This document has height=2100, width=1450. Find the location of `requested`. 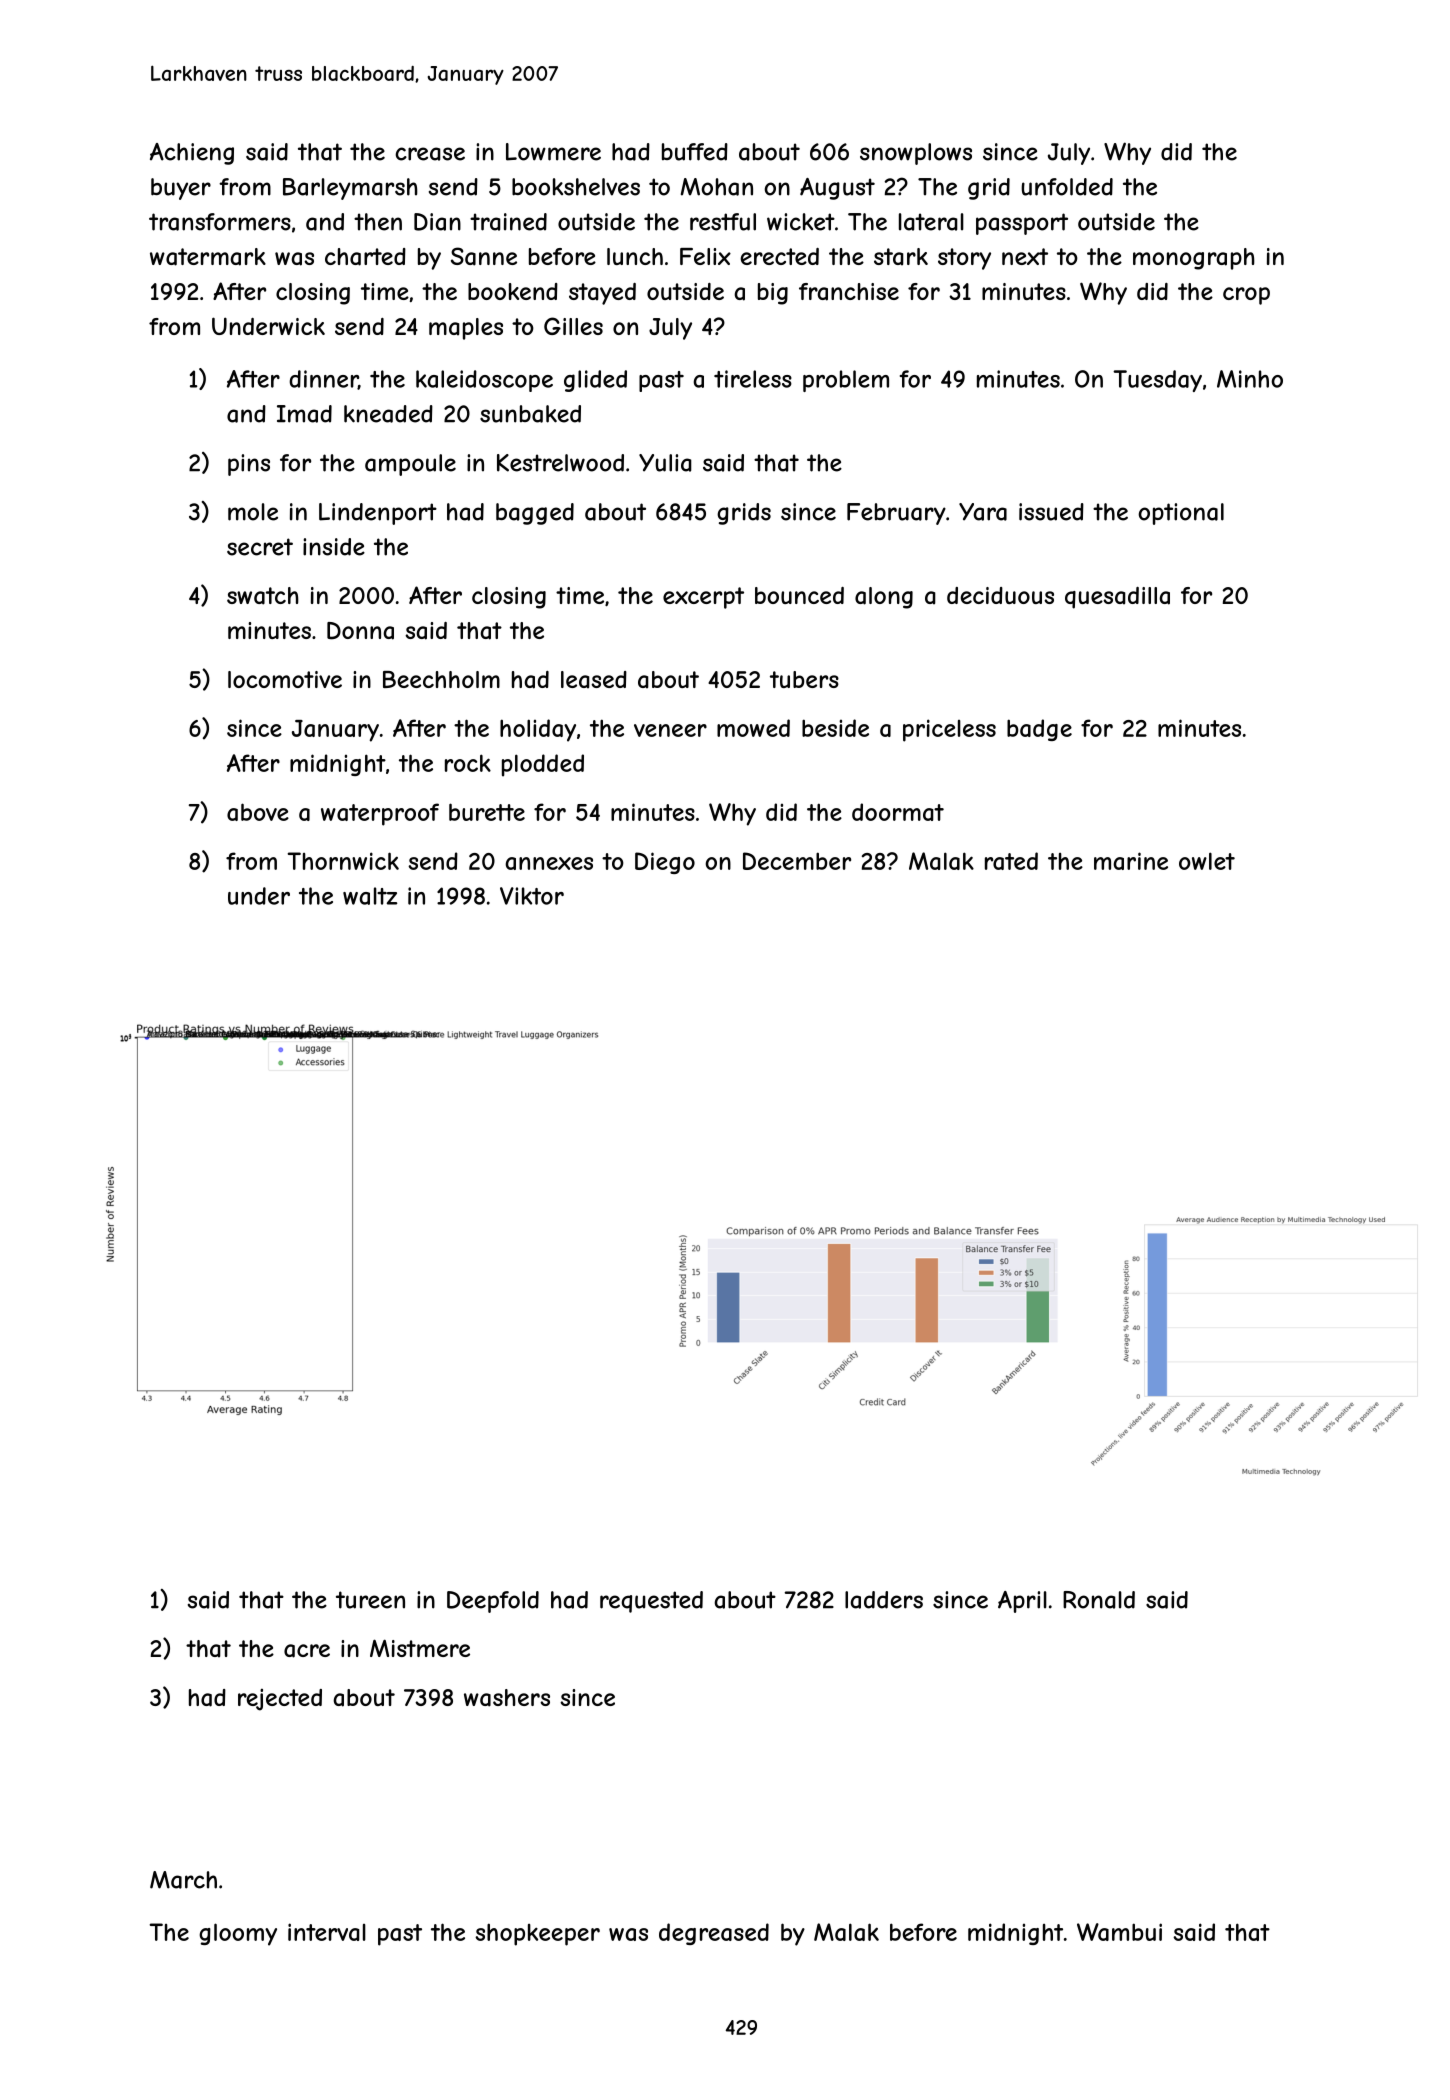

requested is located at coordinates (651, 1602).
